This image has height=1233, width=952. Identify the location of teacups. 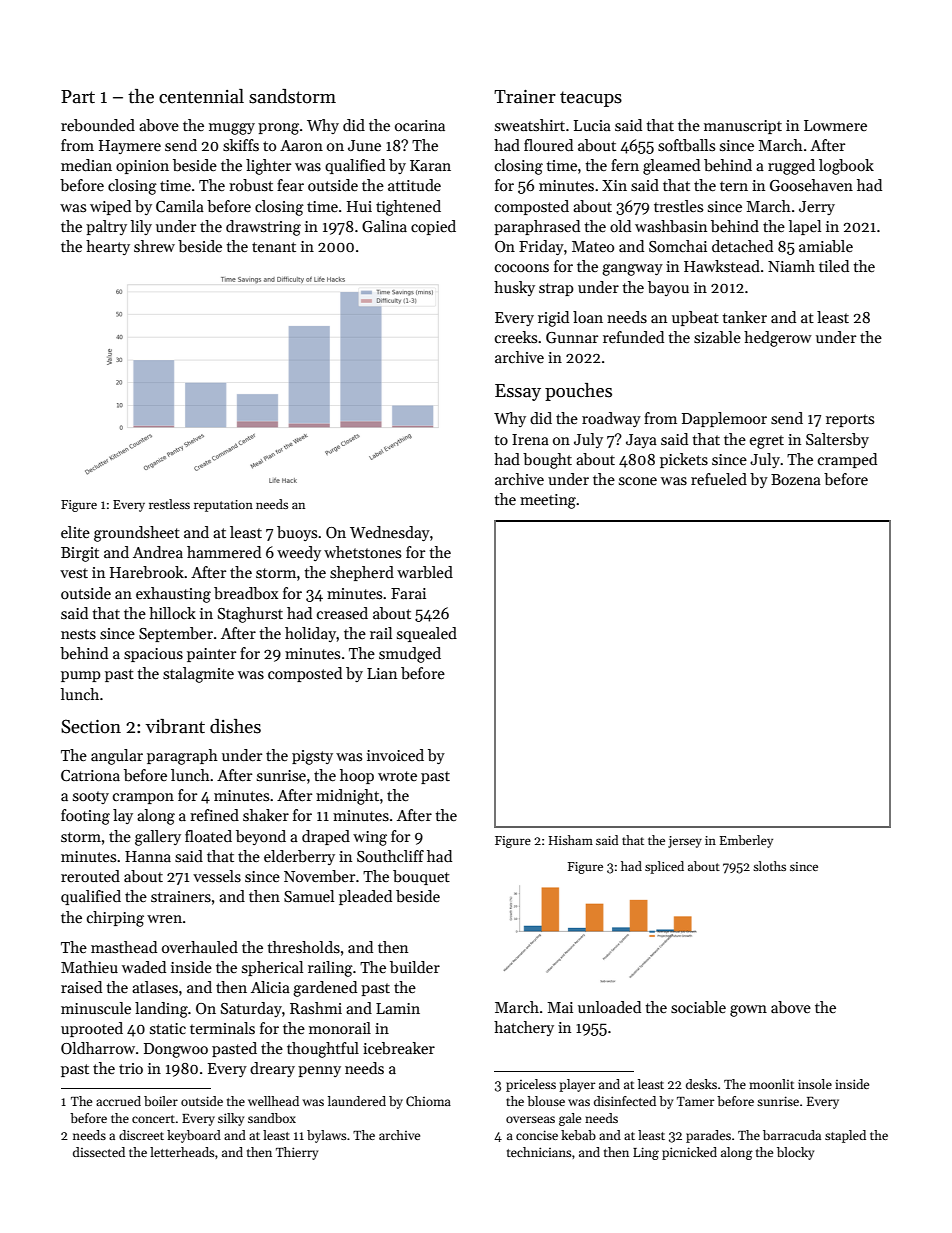
(591, 99).
